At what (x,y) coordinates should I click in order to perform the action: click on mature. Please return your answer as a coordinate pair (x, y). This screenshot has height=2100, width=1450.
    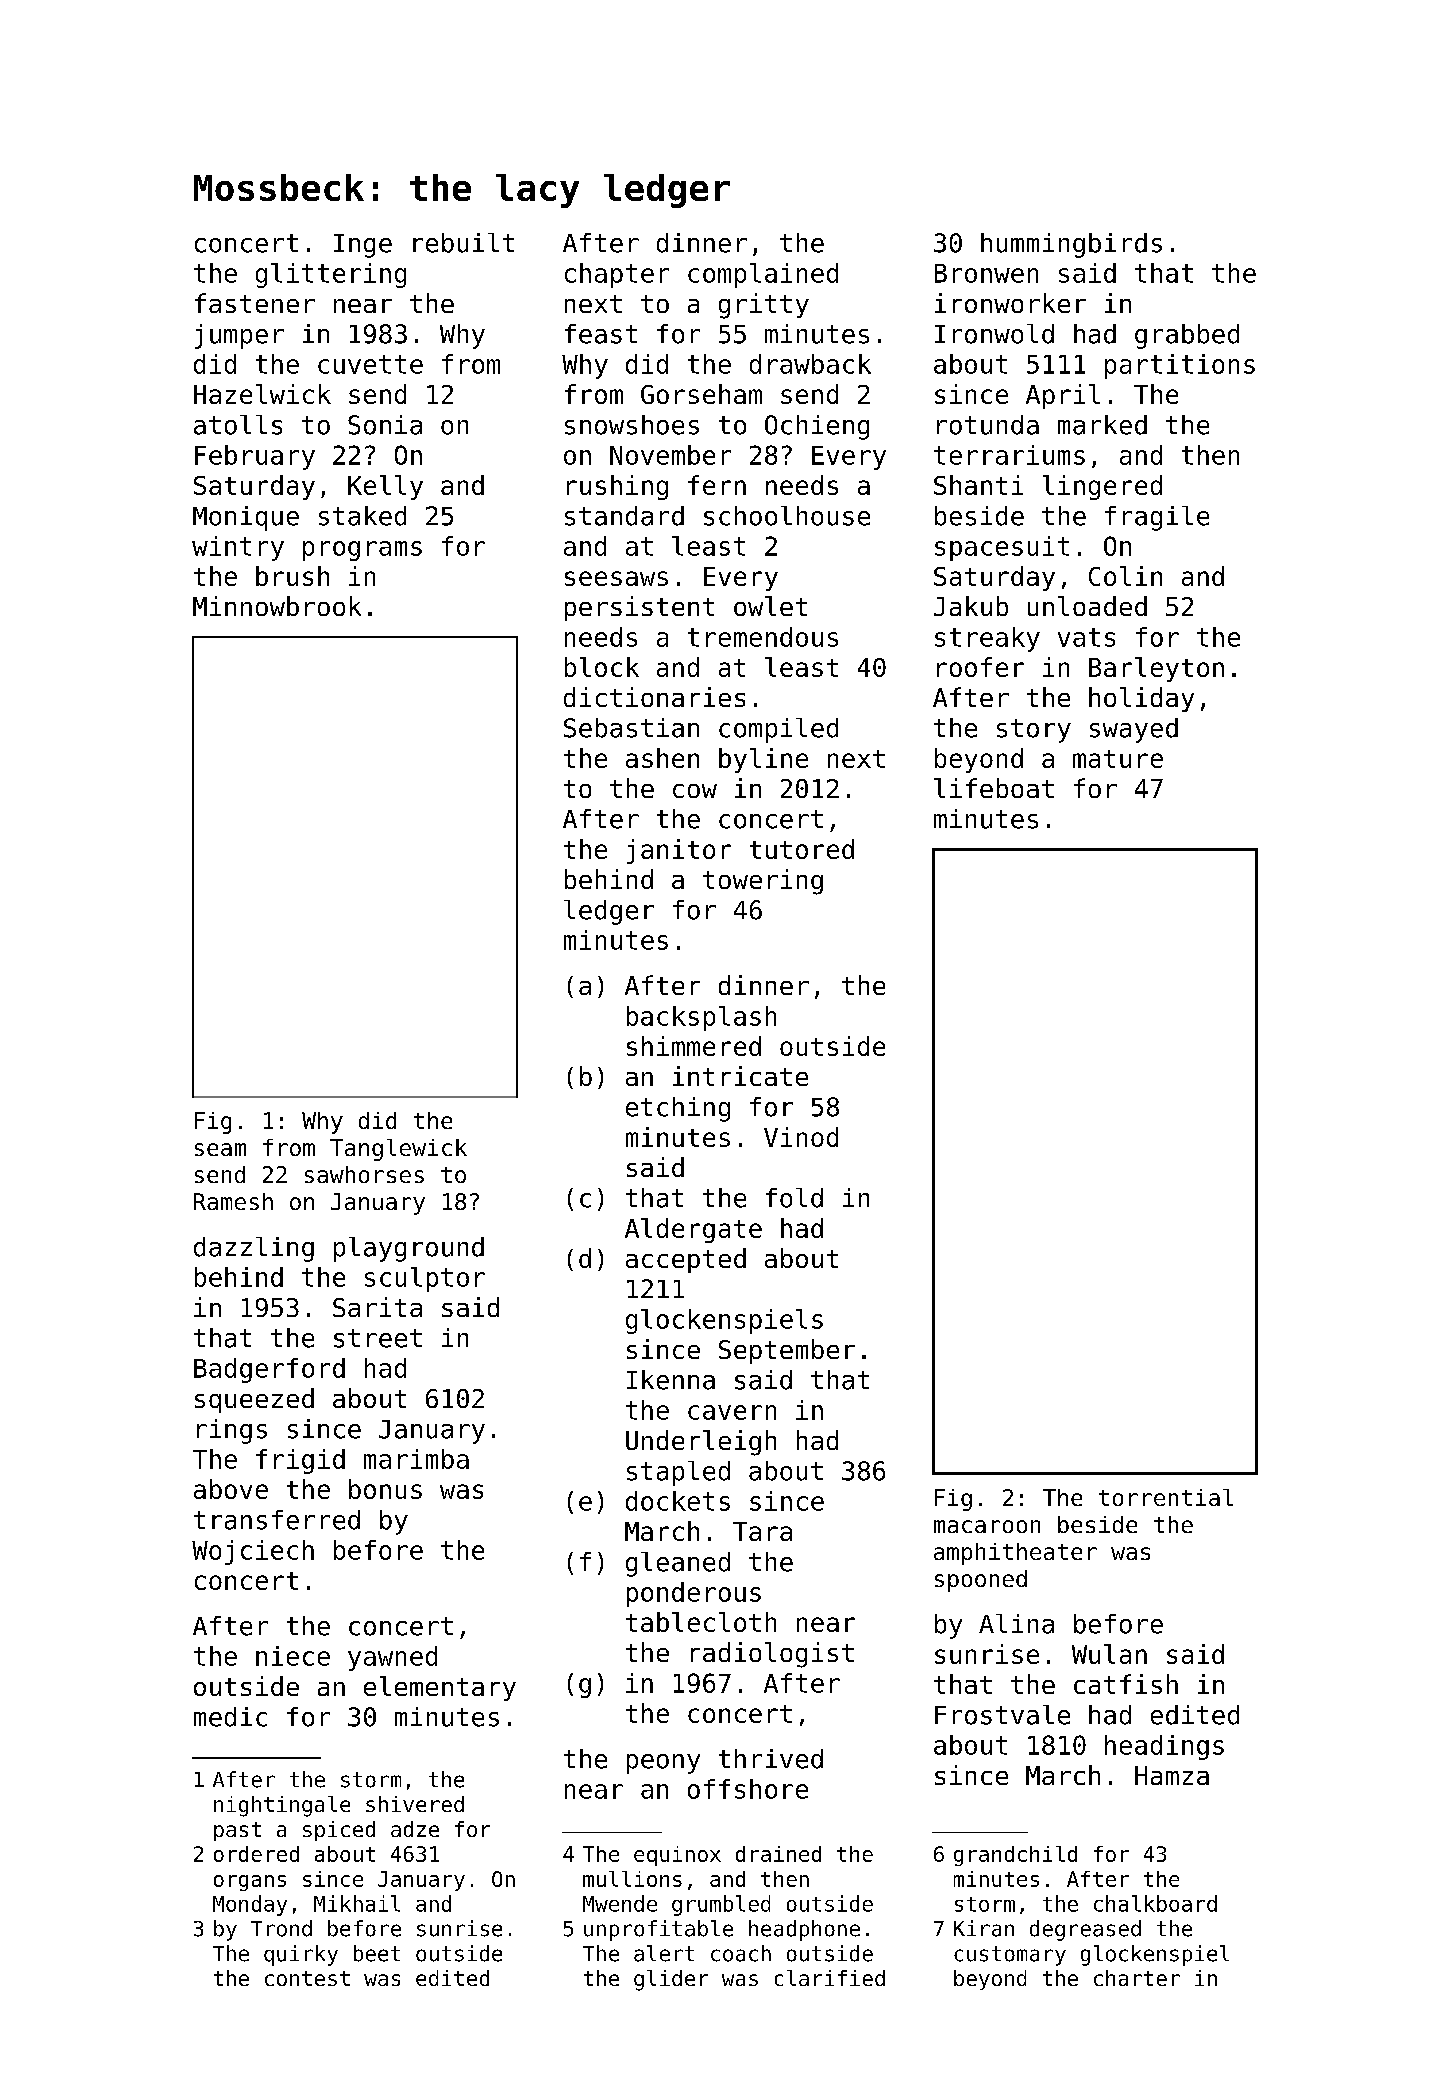
    Looking at the image, I should click on (1118, 759).
